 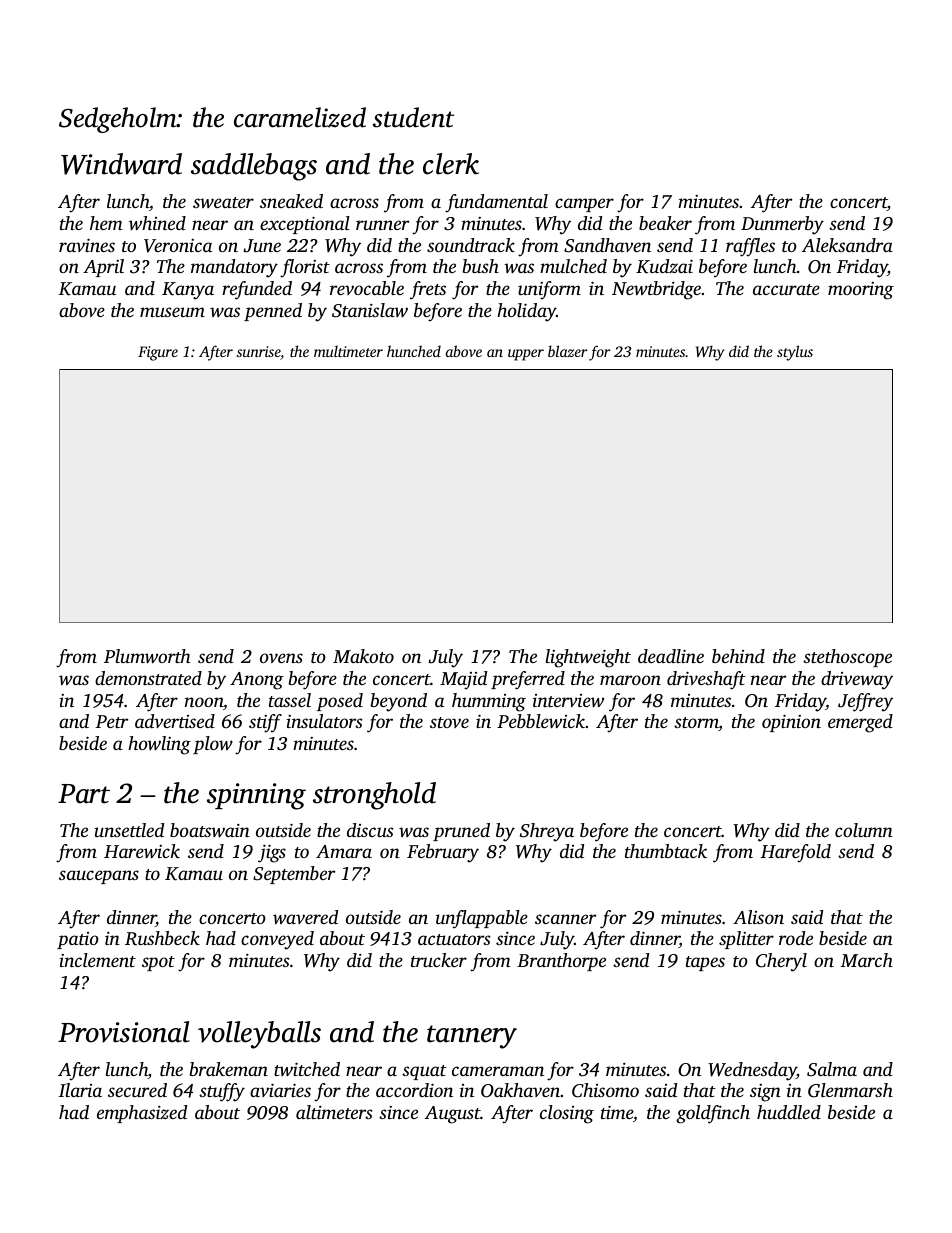 I want to click on emerged, so click(x=860, y=723).
